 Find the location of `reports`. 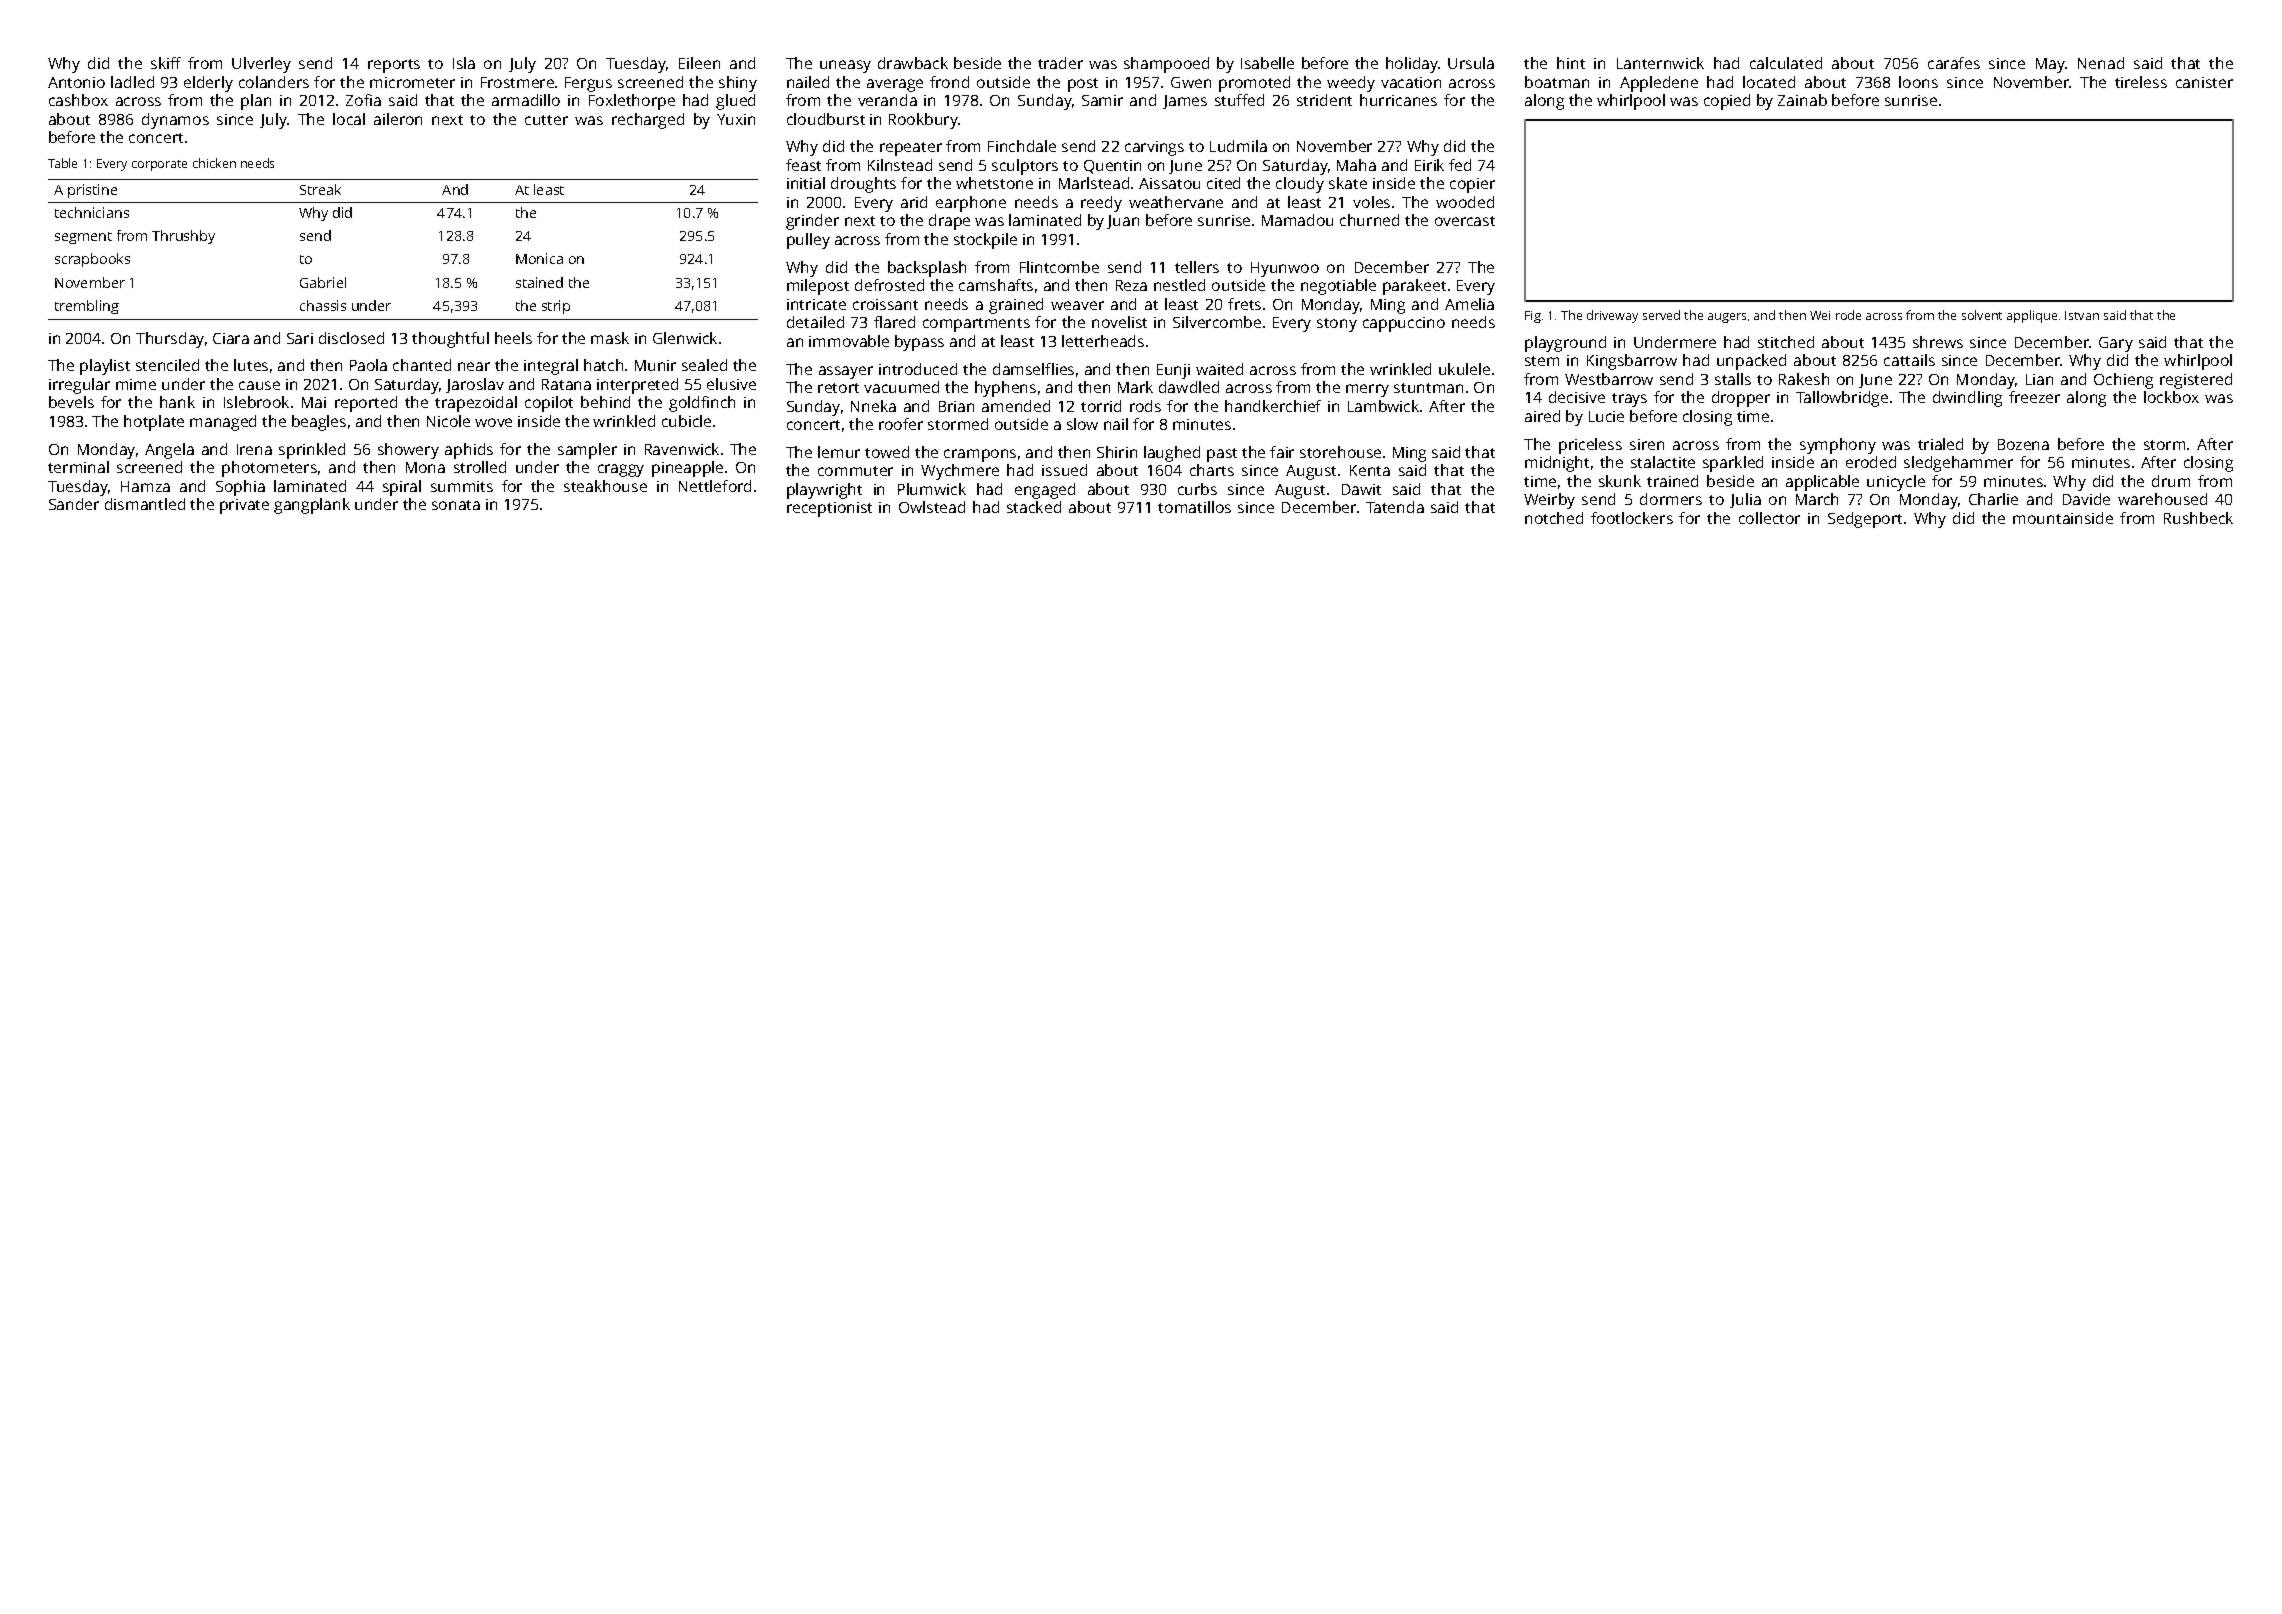

reports is located at coordinates (394, 66).
